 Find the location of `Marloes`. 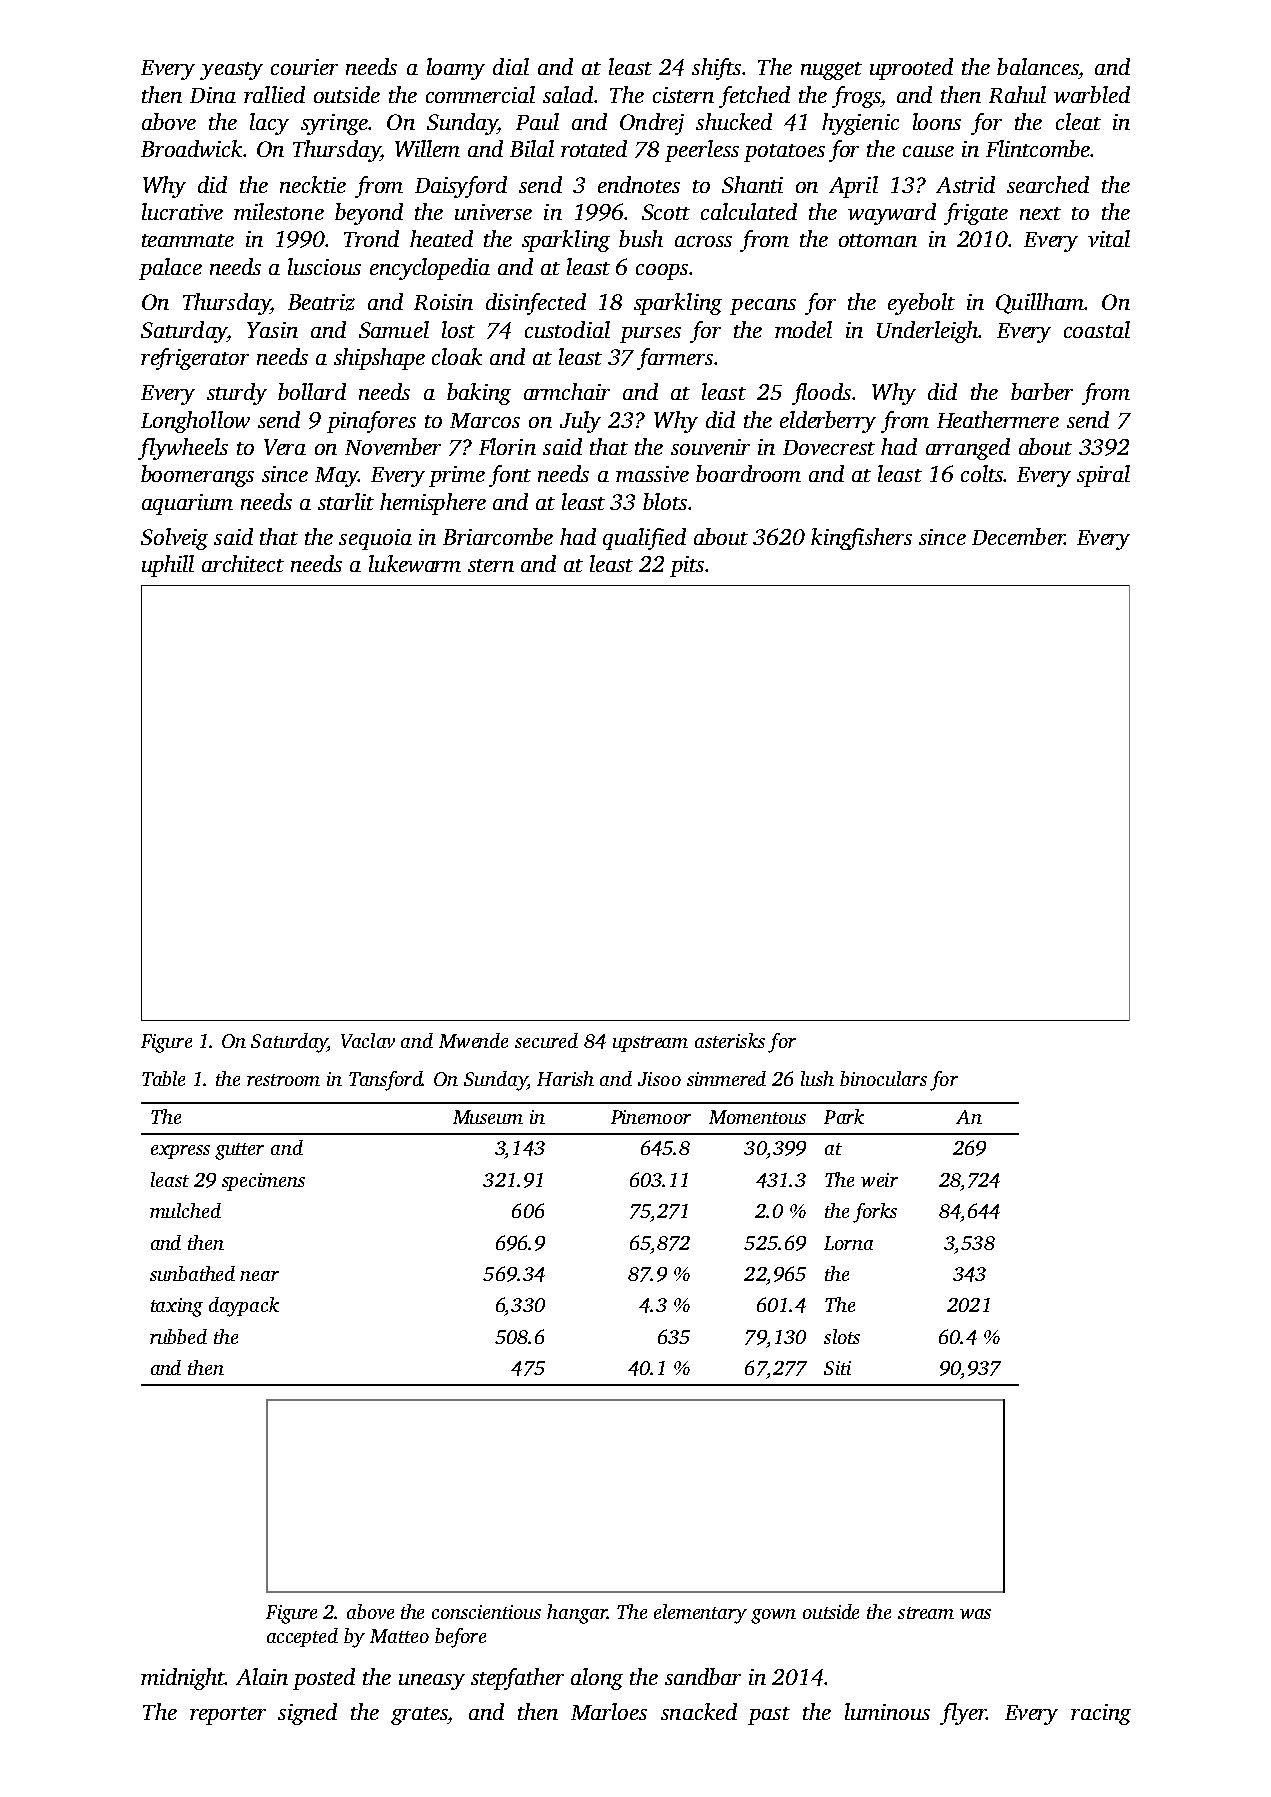

Marloes is located at coordinates (609, 1711).
